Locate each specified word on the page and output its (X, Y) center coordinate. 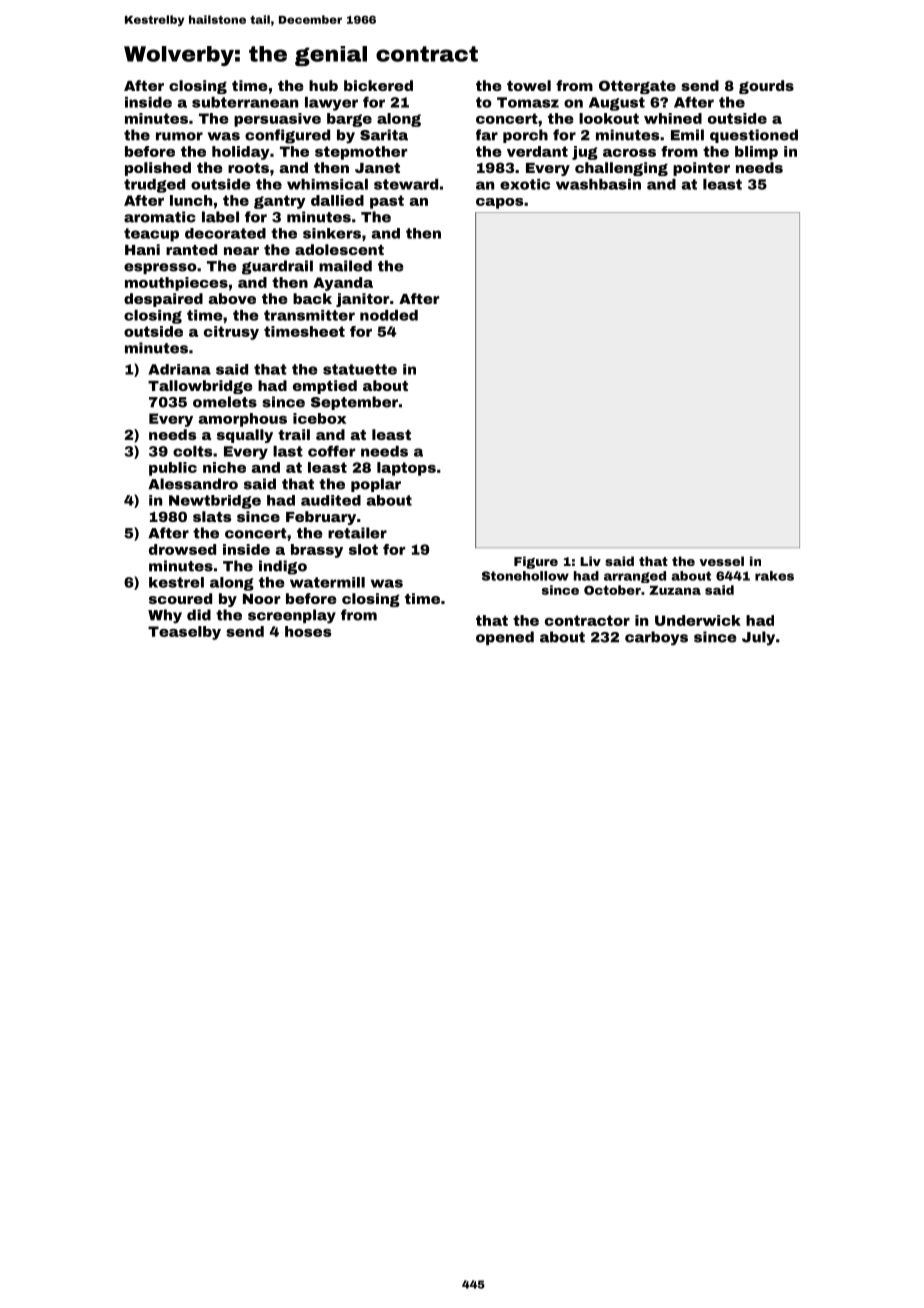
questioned (754, 136)
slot (363, 549)
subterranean (245, 102)
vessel (721, 561)
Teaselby (184, 633)
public (173, 469)
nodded (389, 315)
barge (349, 120)
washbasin (598, 184)
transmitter (309, 315)
